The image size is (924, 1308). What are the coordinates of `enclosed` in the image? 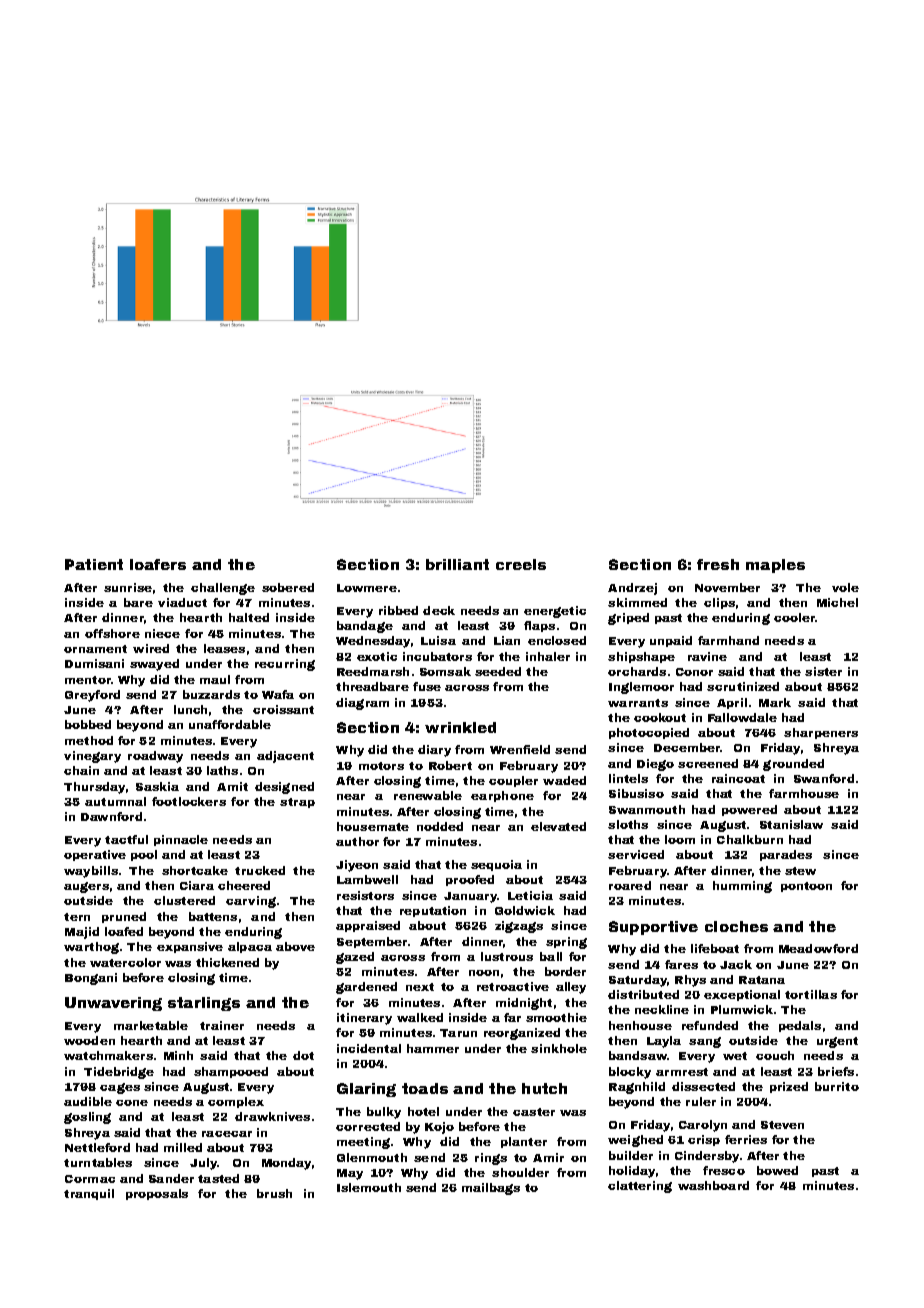 It's located at (557, 640).
